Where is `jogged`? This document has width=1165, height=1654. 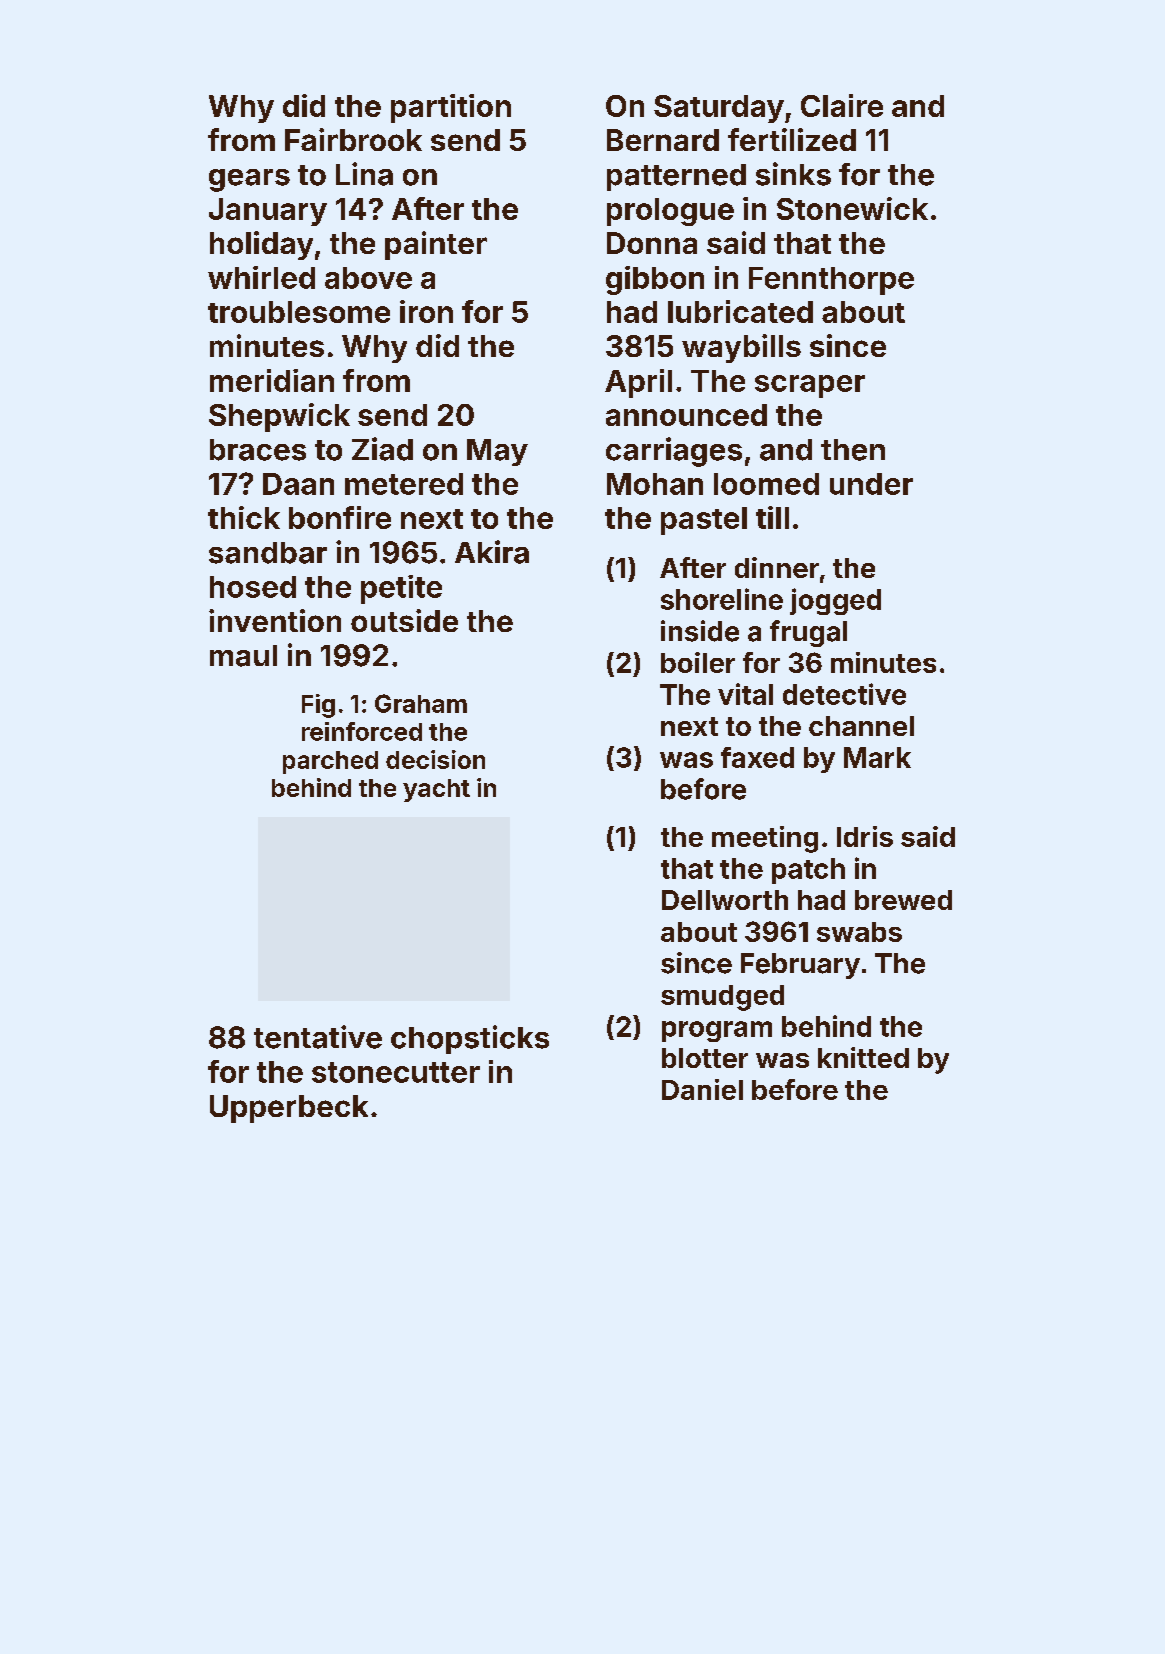 jogged is located at coordinates (835, 601).
